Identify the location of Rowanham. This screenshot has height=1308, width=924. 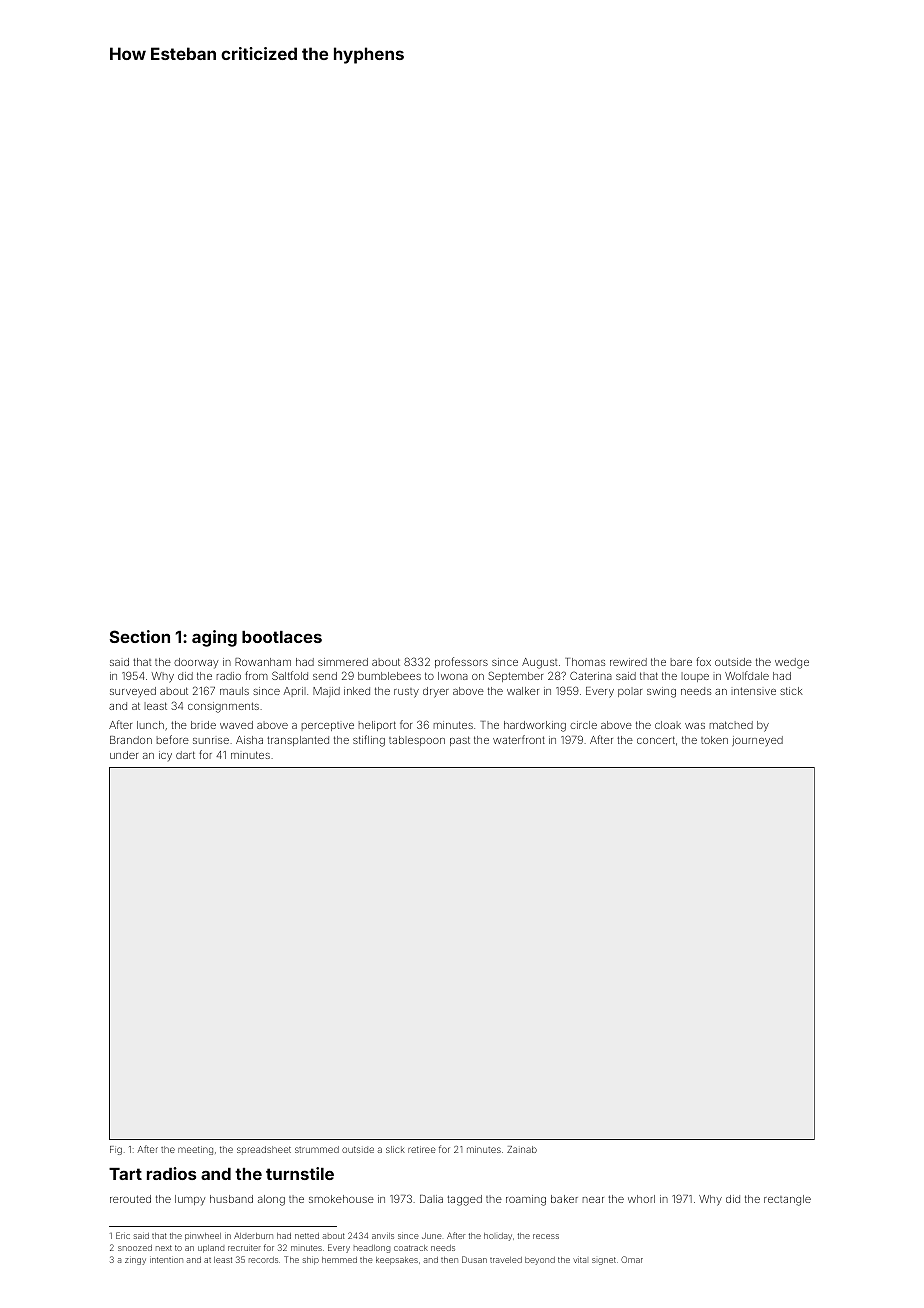
(263, 662).
